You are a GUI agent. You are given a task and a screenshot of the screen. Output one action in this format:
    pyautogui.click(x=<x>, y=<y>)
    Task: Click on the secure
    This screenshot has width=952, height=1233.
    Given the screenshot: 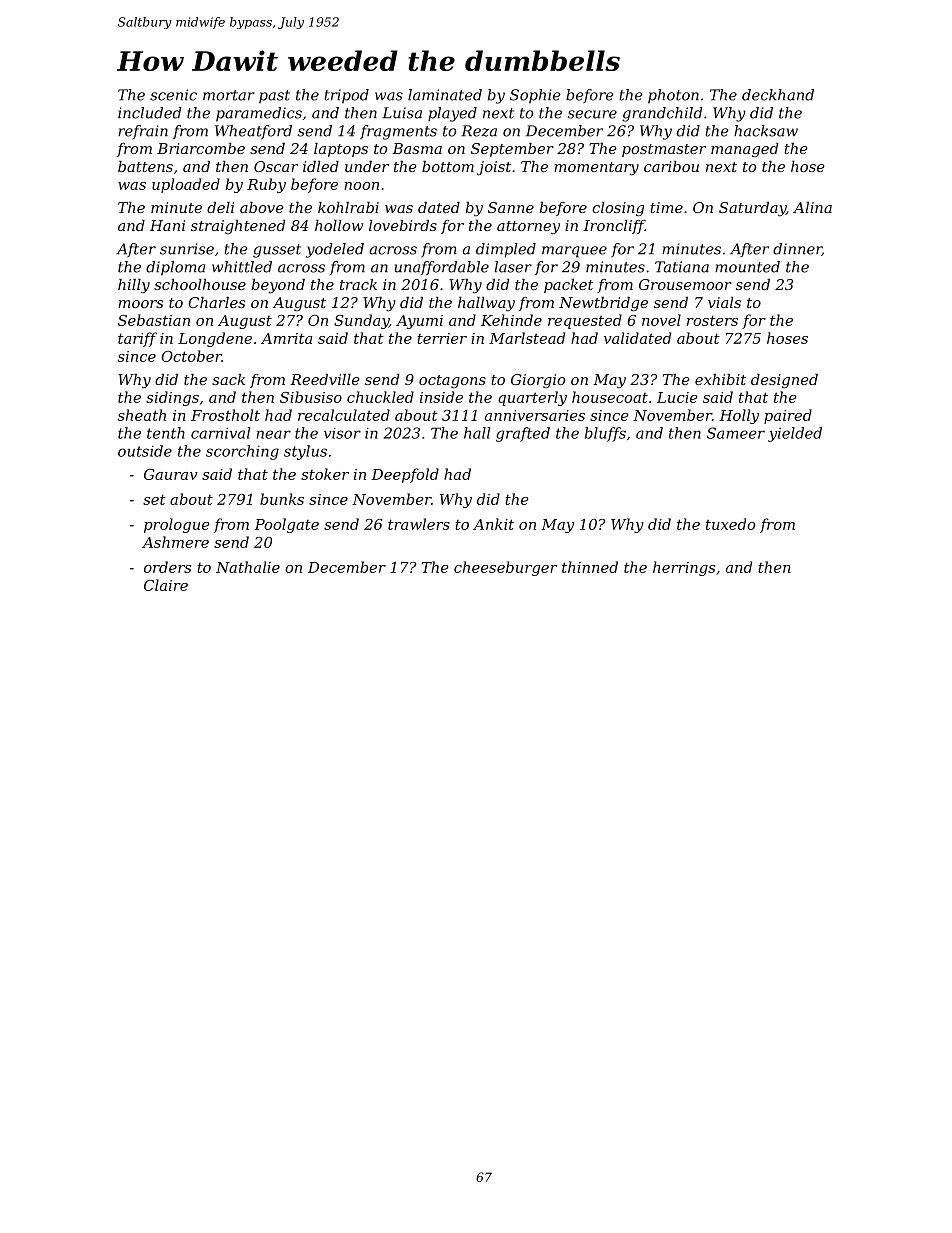 What is the action you would take?
    pyautogui.click(x=592, y=114)
